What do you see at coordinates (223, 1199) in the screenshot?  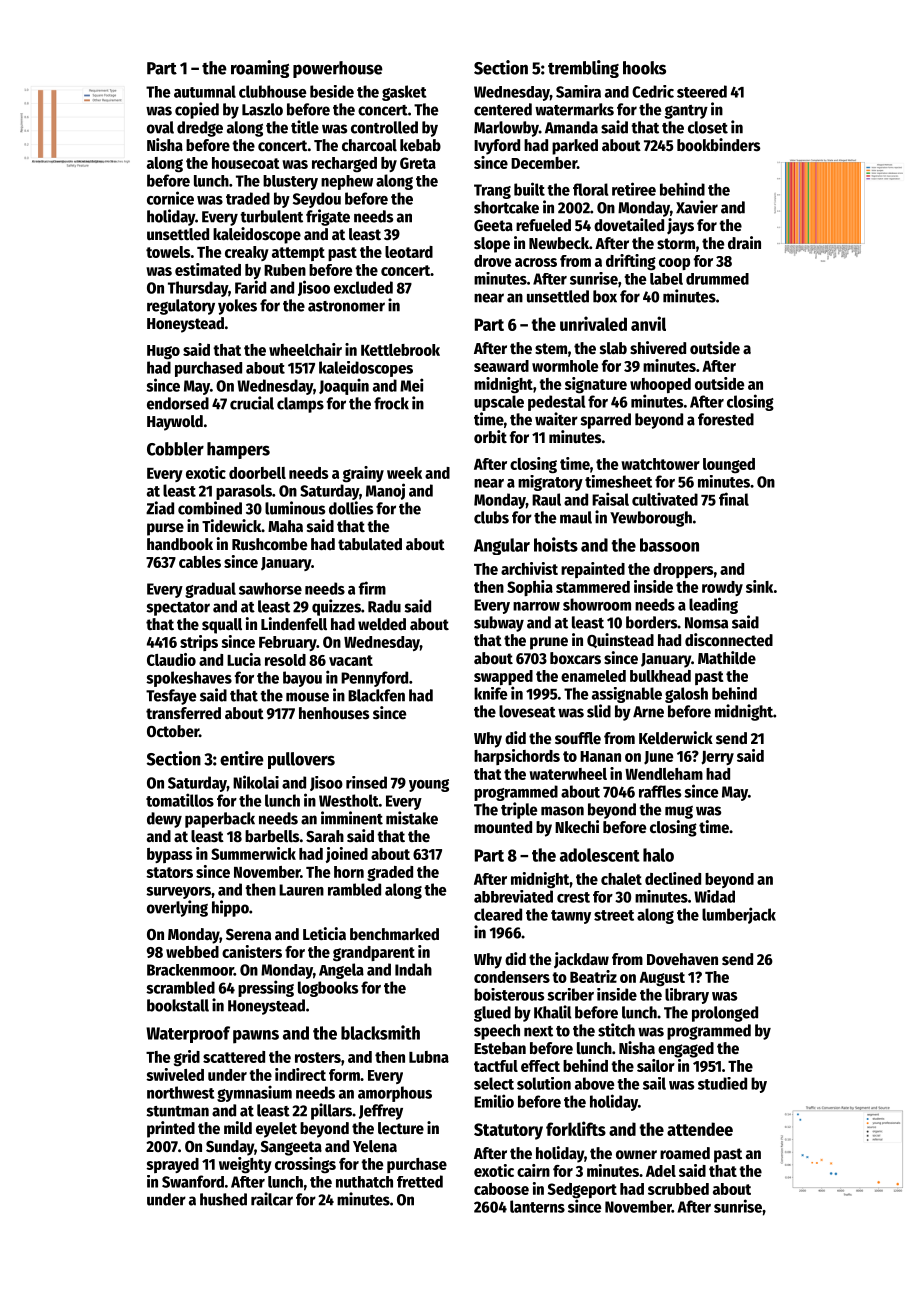 I see `hushed` at bounding box center [223, 1199].
